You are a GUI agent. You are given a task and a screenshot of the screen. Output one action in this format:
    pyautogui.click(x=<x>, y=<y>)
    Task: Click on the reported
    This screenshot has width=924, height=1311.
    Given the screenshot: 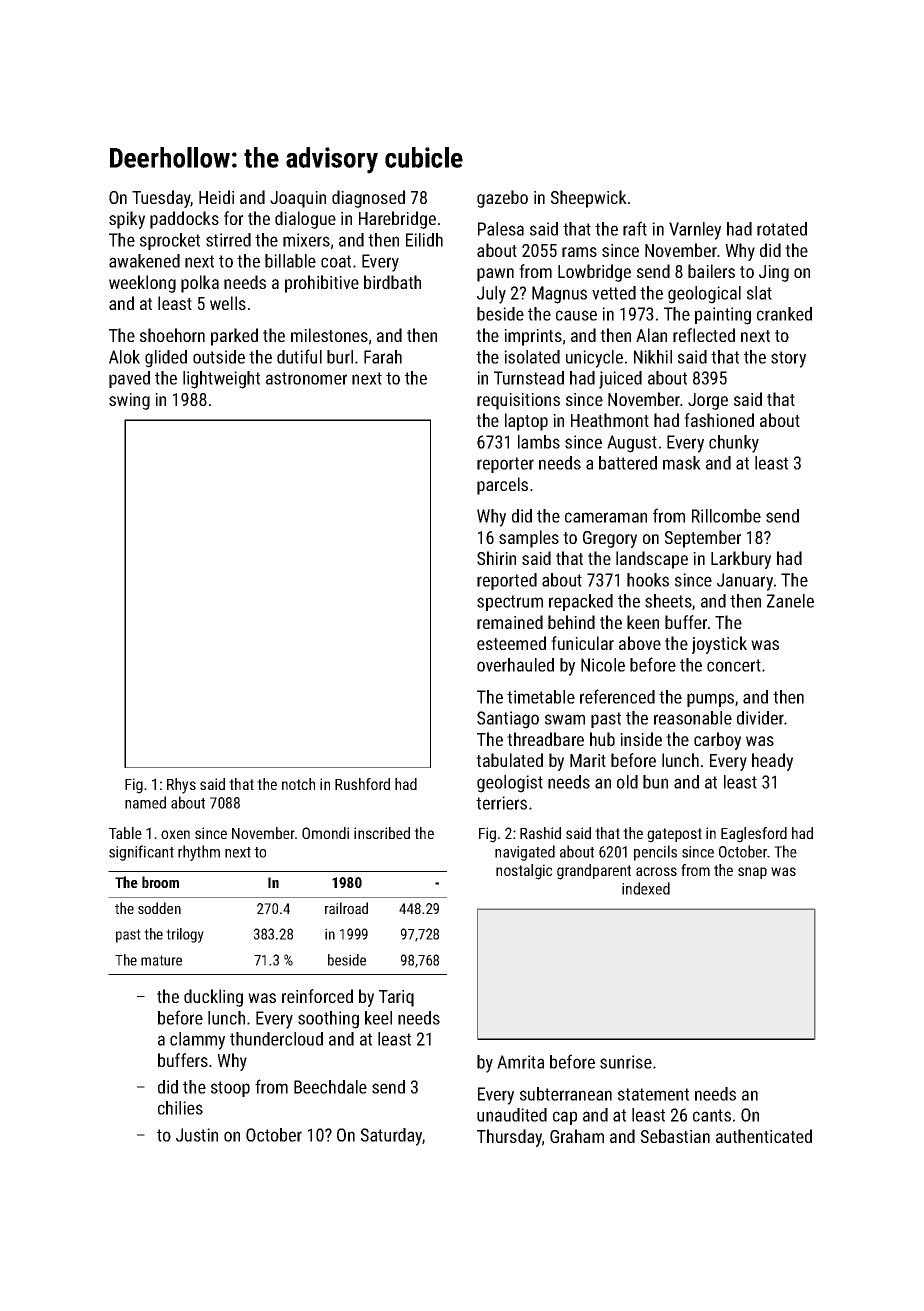 What is the action you would take?
    pyautogui.click(x=507, y=581)
